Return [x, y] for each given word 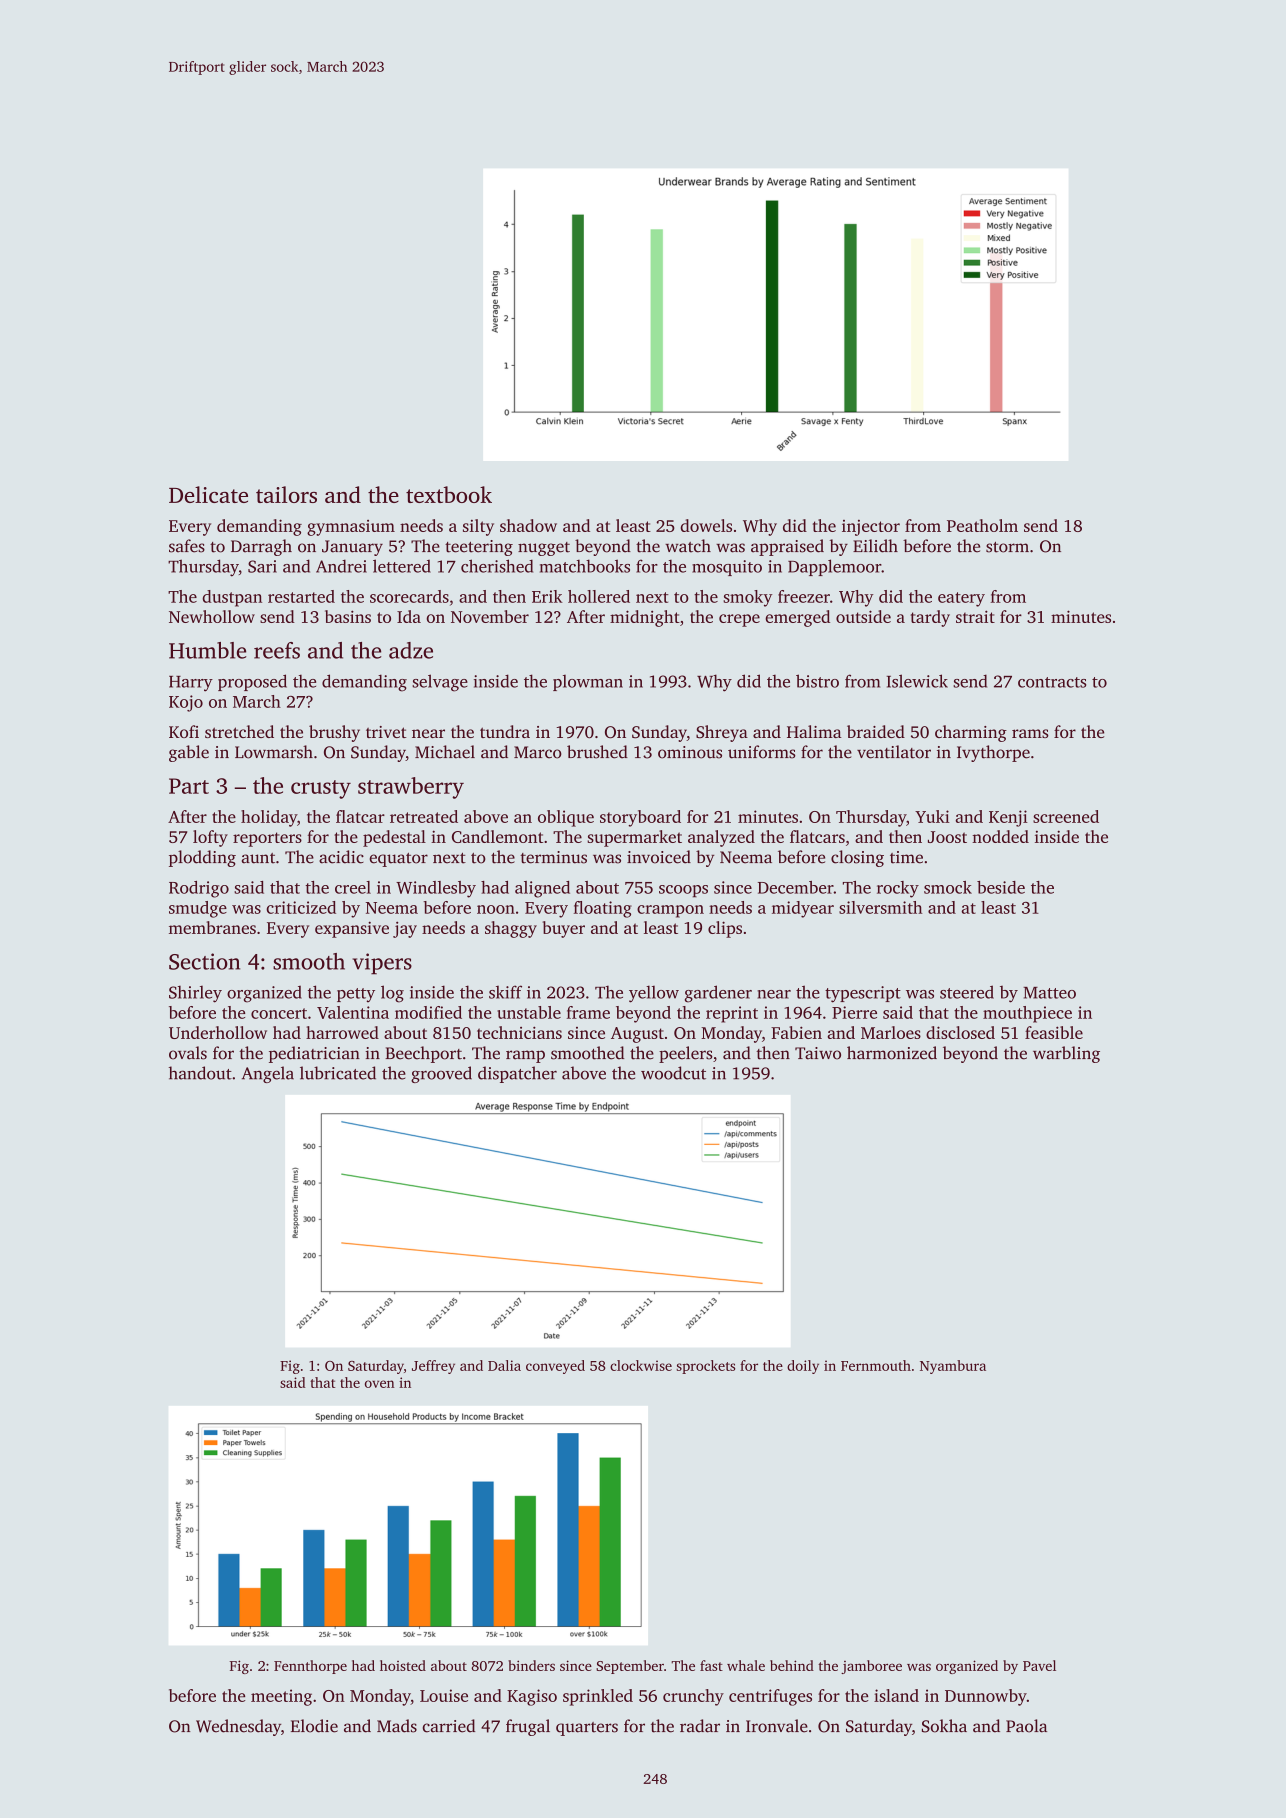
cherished [497, 566]
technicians [519, 1032]
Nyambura [953, 1367]
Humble [207, 650]
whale [746, 1665]
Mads [397, 1726]
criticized [301, 907]
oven [380, 1384]
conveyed [555, 1367]
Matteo [1049, 993]
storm [1007, 547]
